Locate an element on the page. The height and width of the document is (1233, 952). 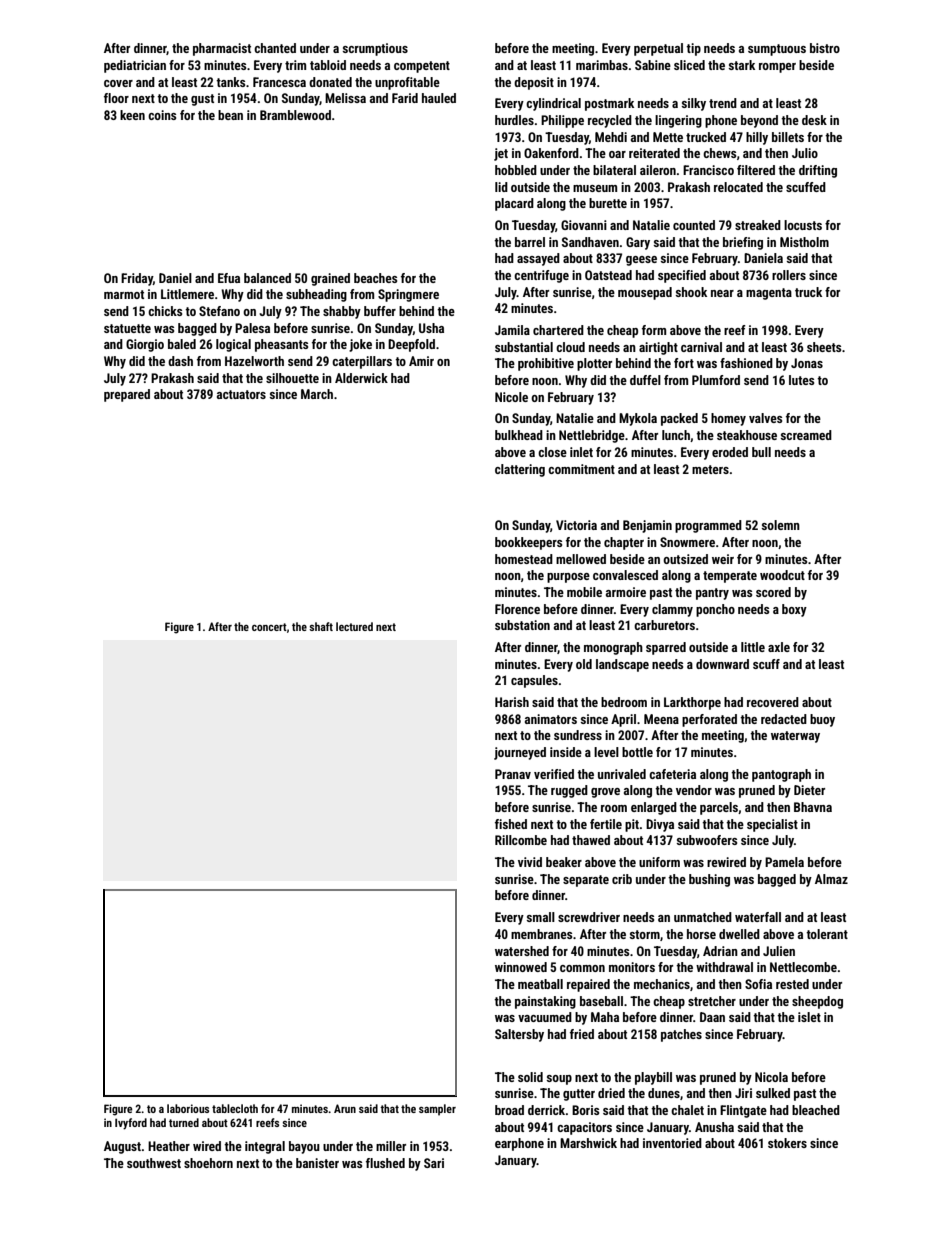
Francesca is located at coordinates (279, 82).
